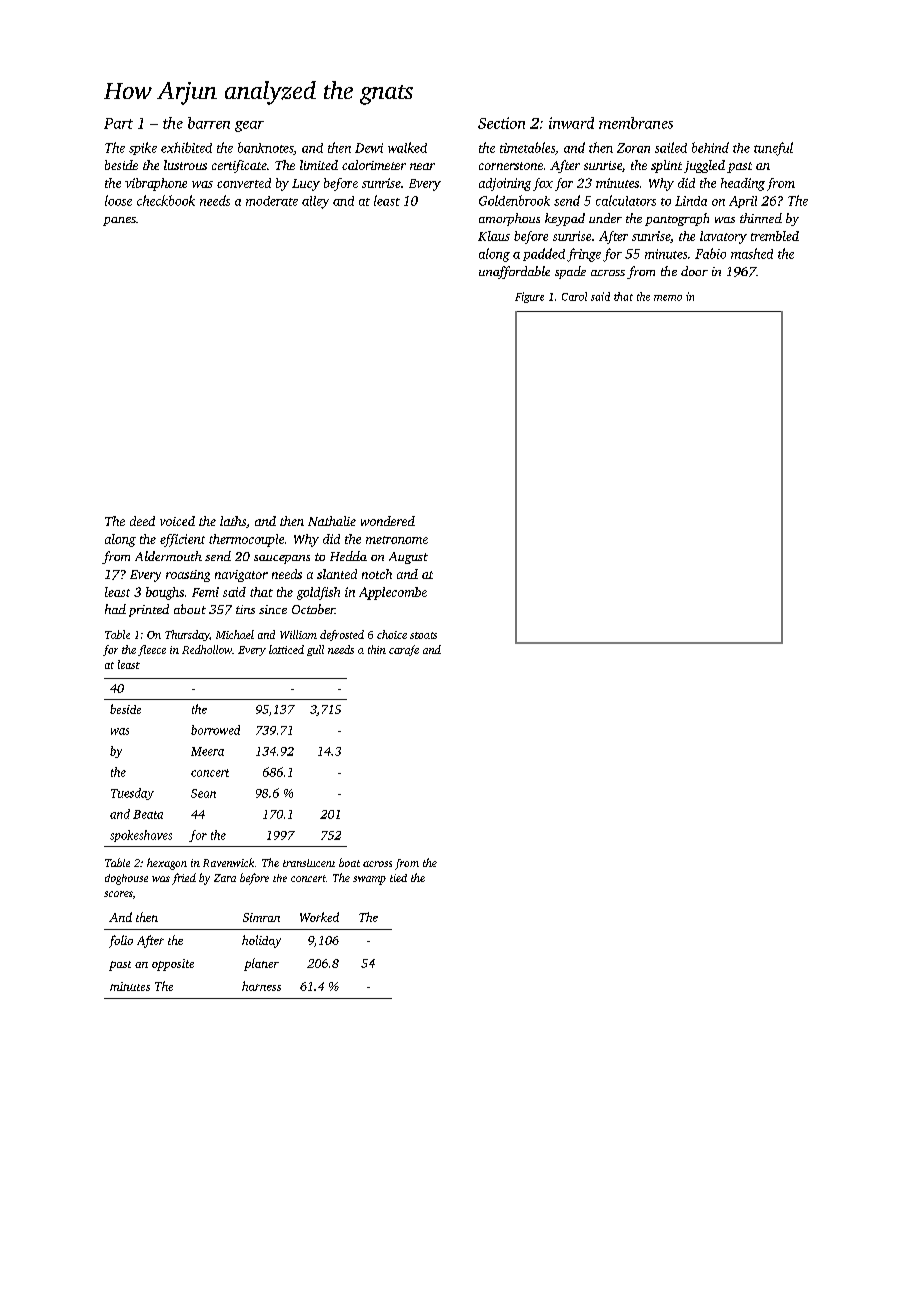  Describe the element at coordinates (408, 558) in the screenshot. I see `August` at that location.
